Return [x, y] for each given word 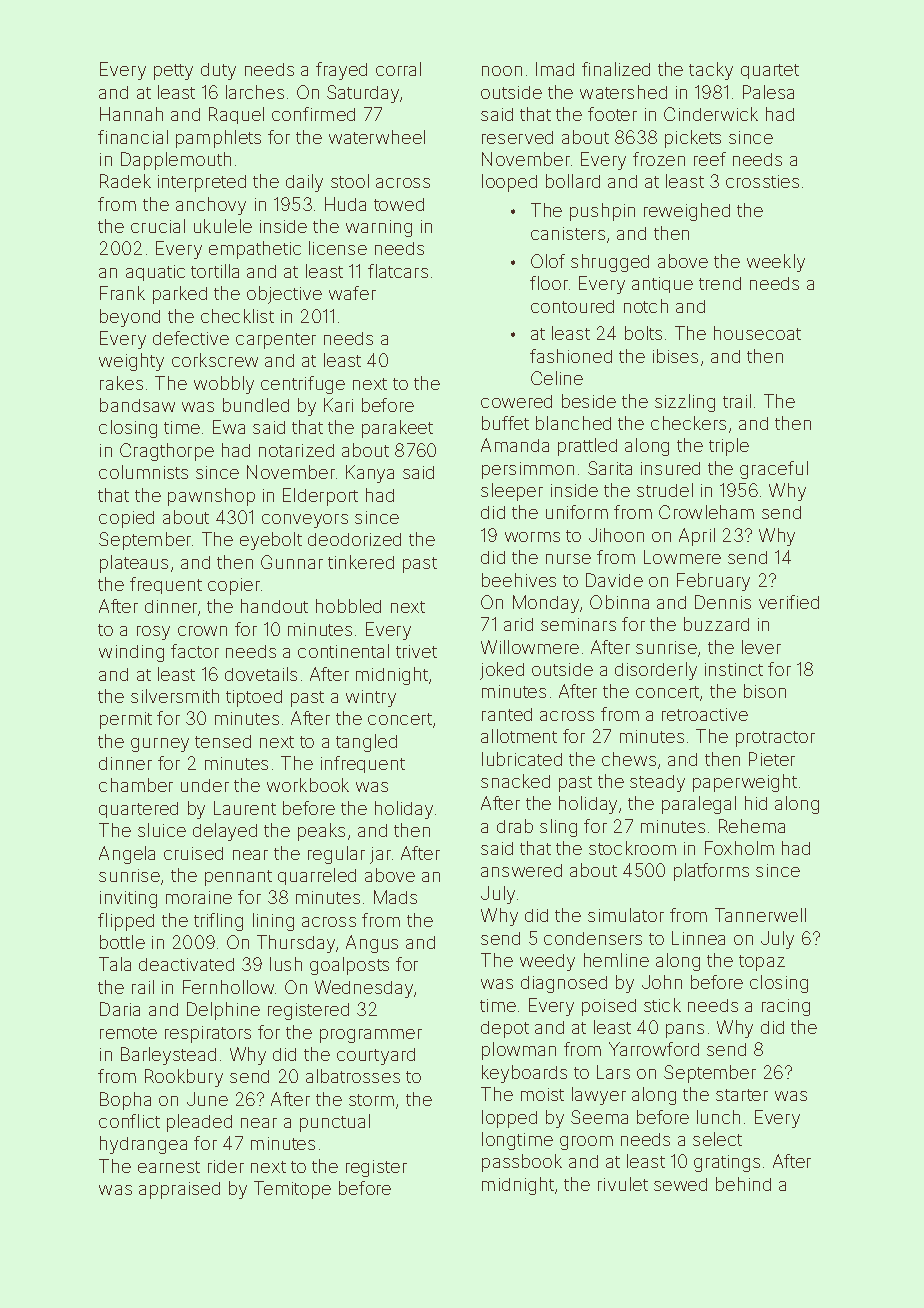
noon [502, 71]
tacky [711, 71]
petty [173, 72]
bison [765, 691]
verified [789, 602]
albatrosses [353, 1076]
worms [532, 537]
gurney [160, 745]
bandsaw [137, 405]
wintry [371, 698]
